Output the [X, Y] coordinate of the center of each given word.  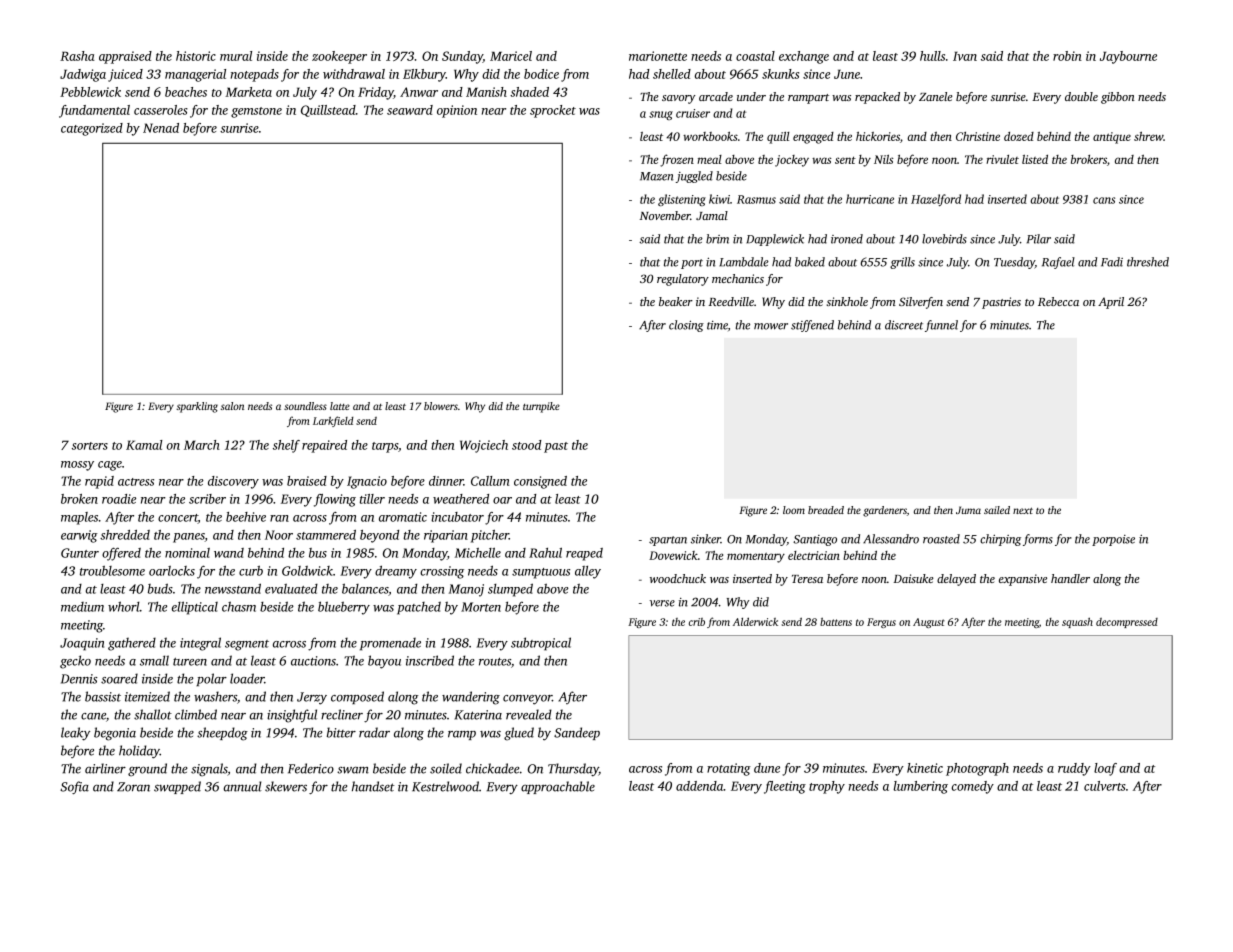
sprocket [553, 111]
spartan [668, 541]
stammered [326, 535]
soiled [446, 768]
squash [1077, 622]
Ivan [965, 56]
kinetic [925, 768]
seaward [410, 110]
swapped [177, 787]
